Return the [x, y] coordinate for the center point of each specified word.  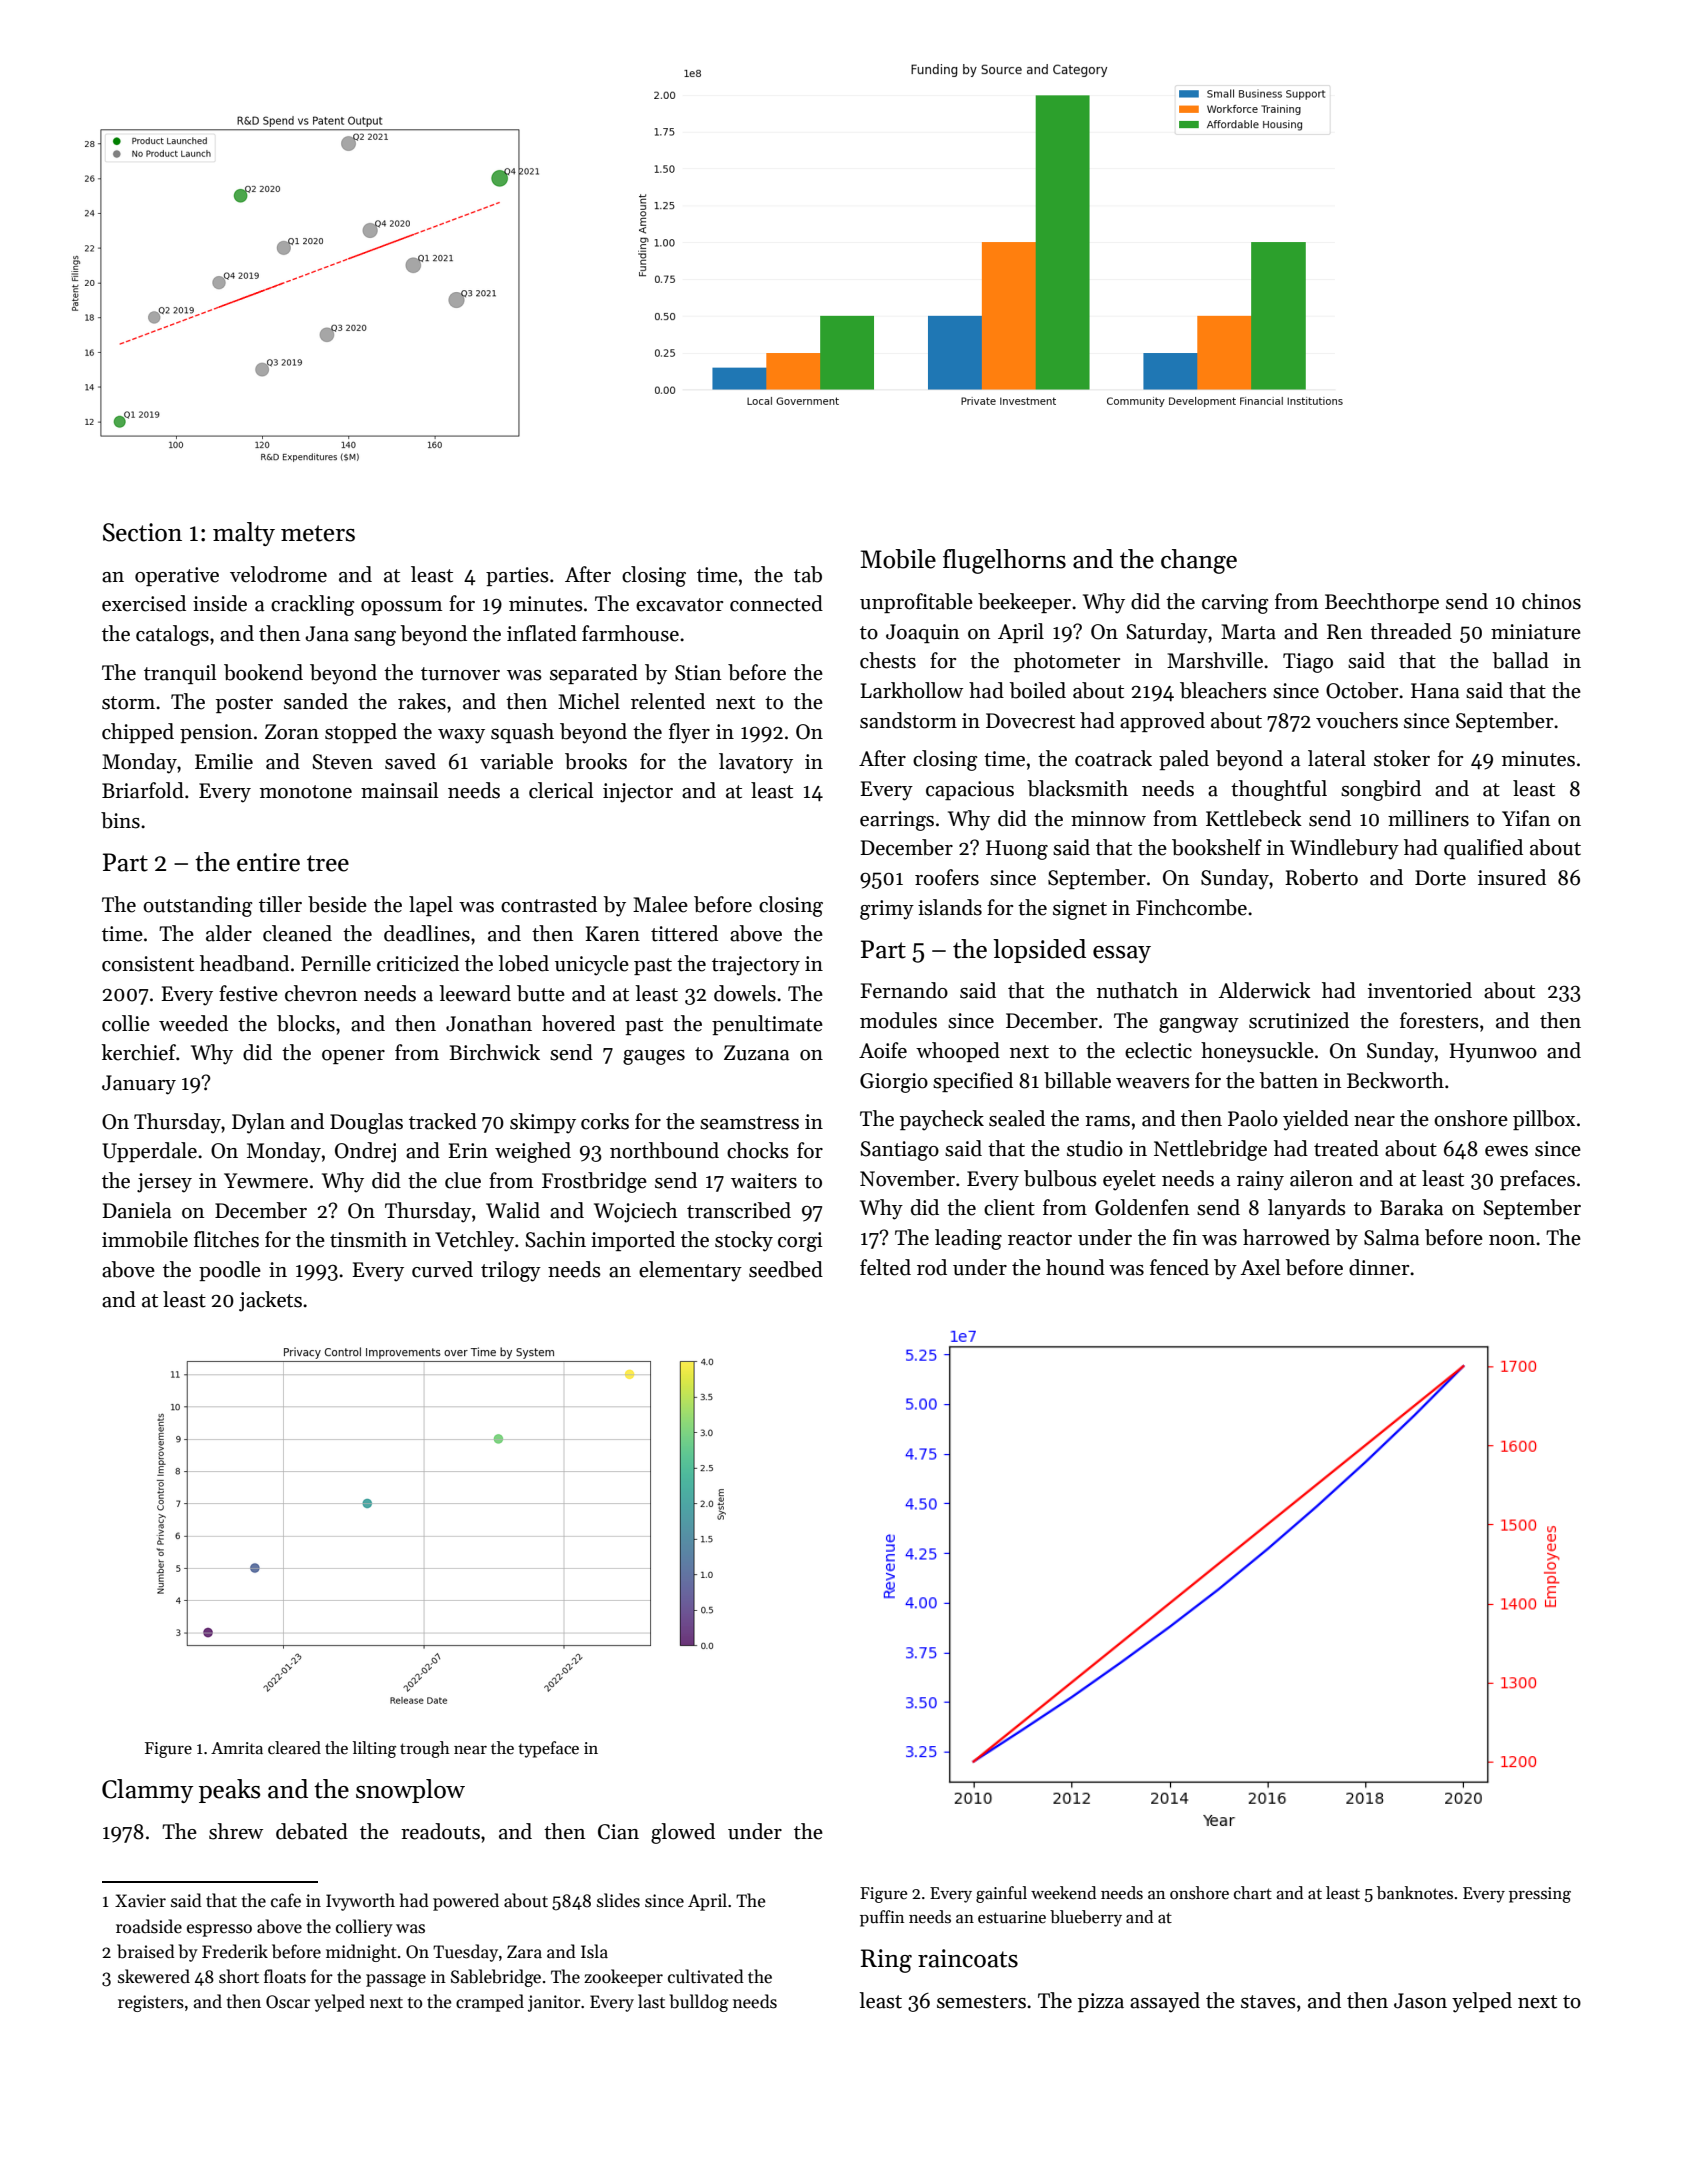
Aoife [883, 1050]
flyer [689, 733]
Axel [1260, 1267]
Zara [524, 1952]
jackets [270, 1301]
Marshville [1215, 660]
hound [1075, 1267]
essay [1122, 954]
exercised [144, 603]
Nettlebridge [1210, 1150]
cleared [294, 1748]
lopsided [1039, 951]
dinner [1379, 1267]
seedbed [786, 1269]
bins [120, 820]
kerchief [139, 1052]
